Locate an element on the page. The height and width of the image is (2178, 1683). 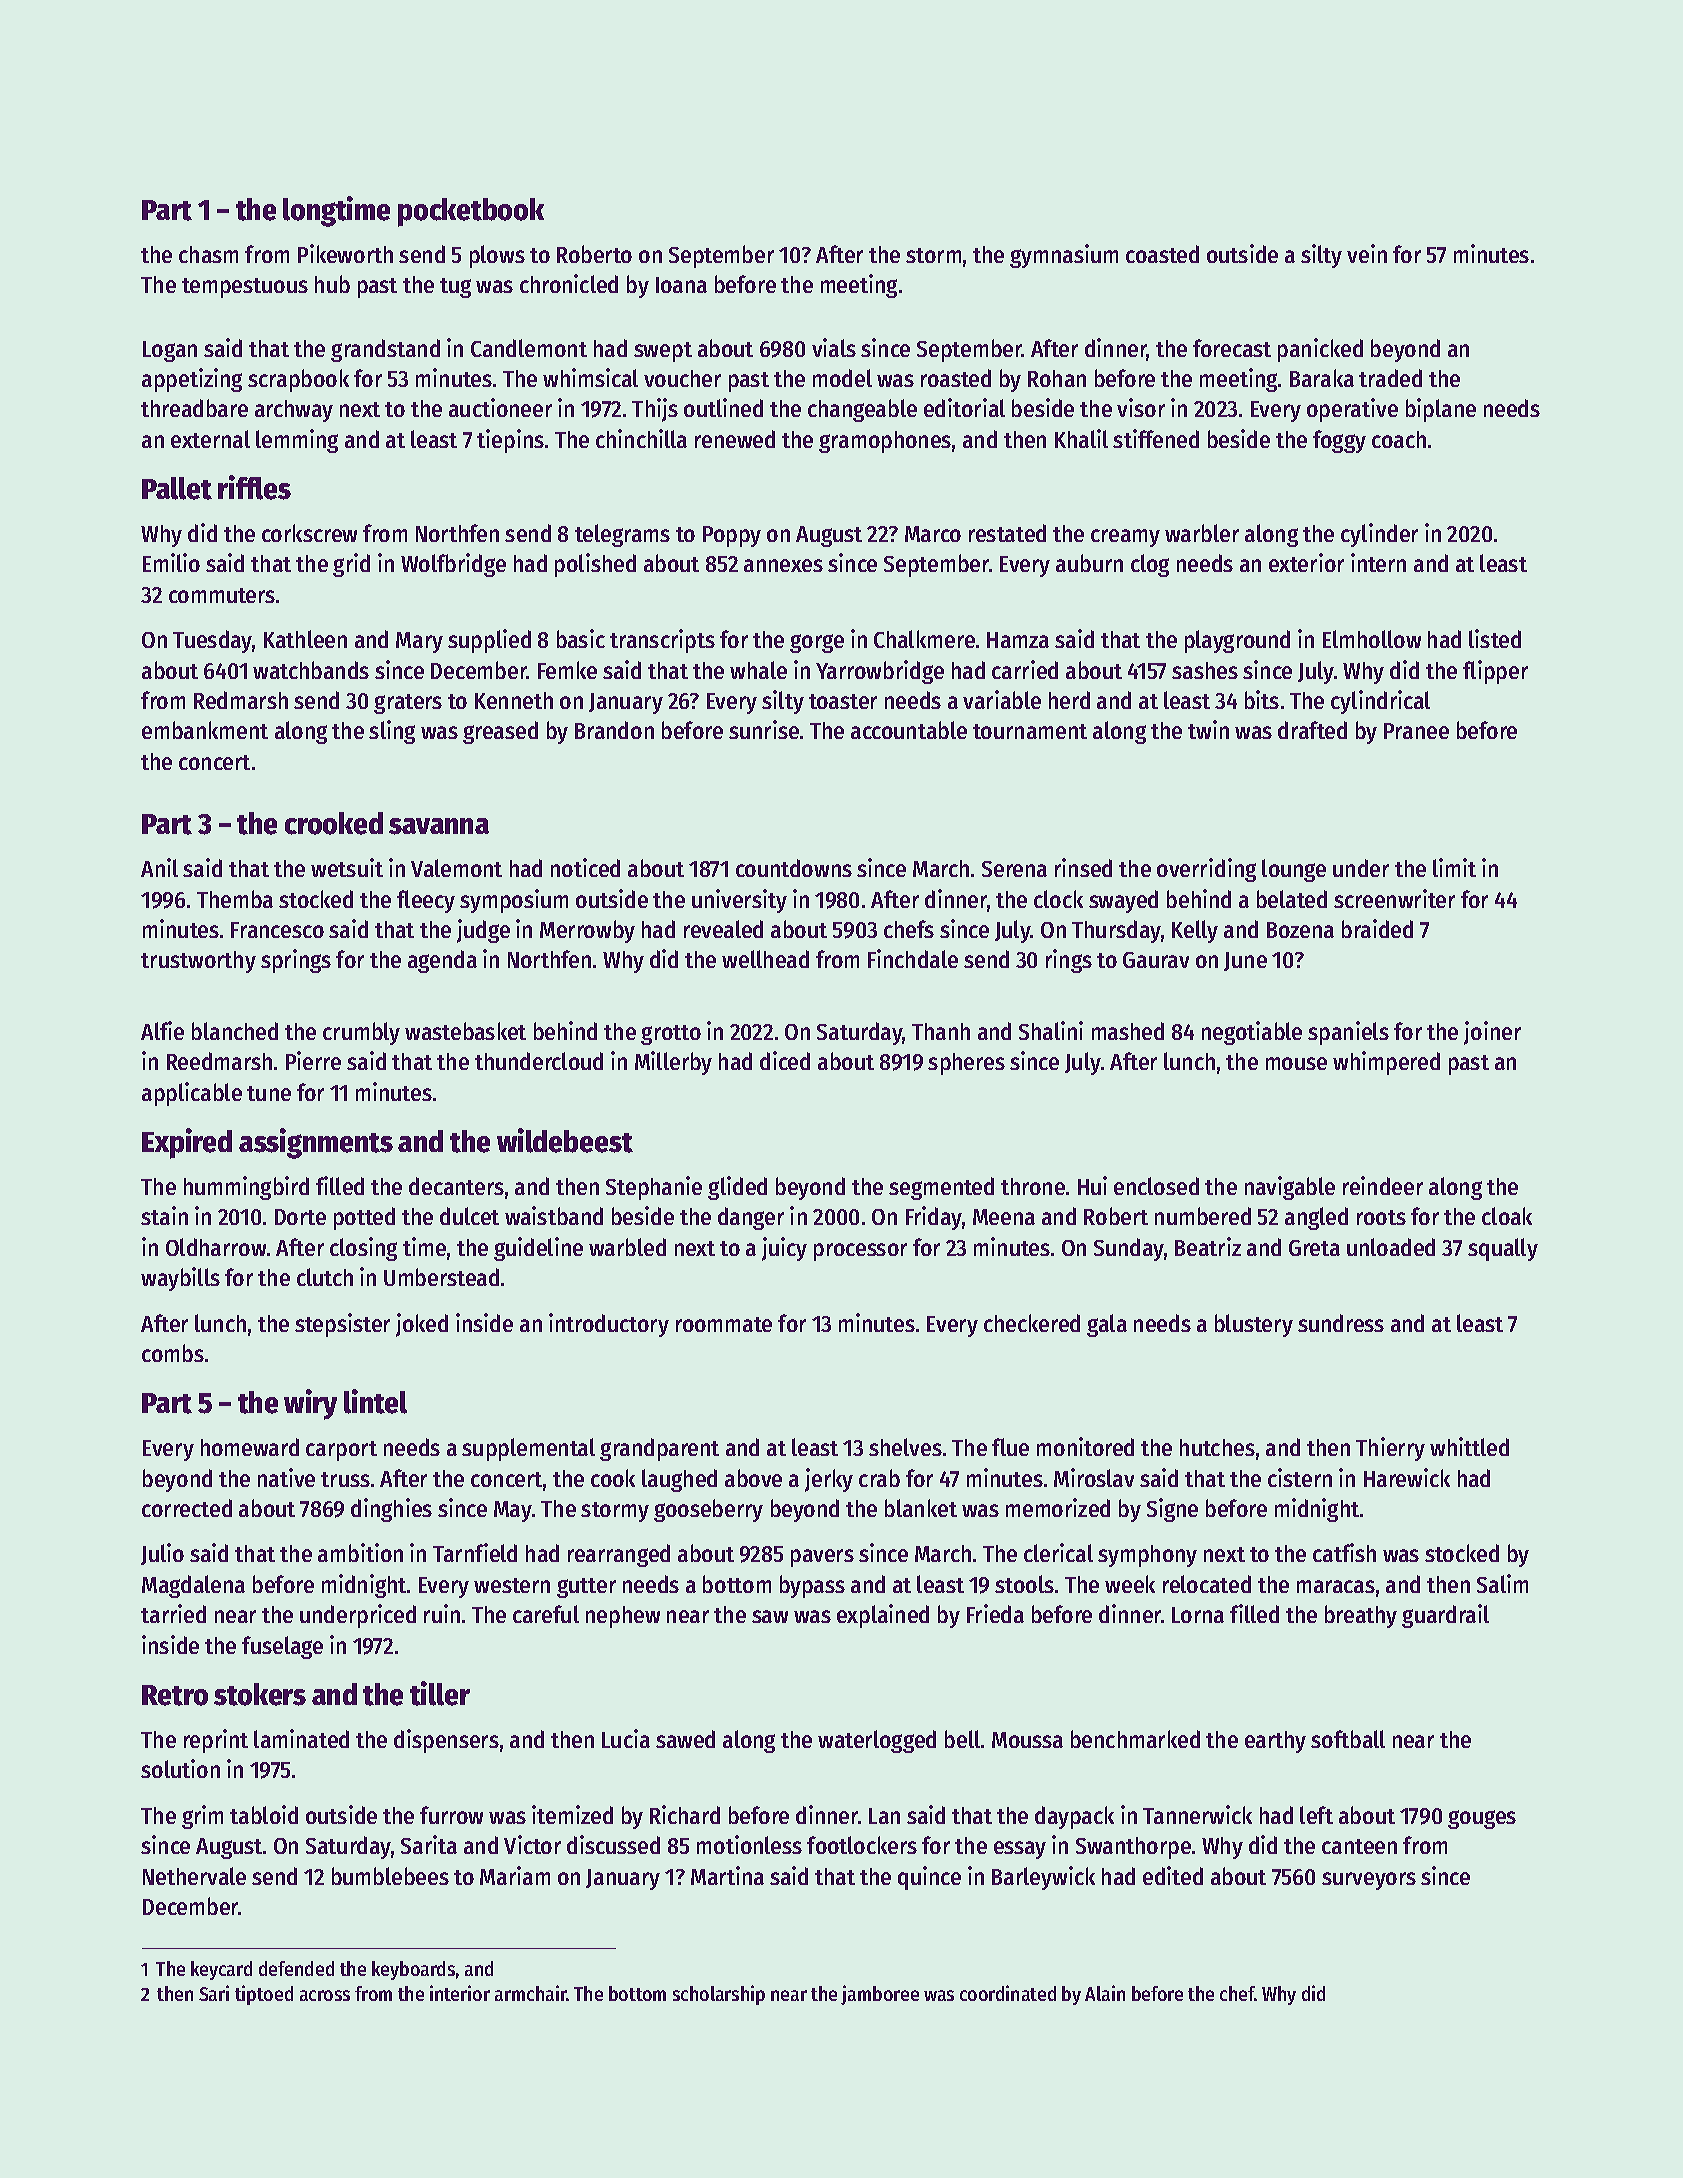
squally is located at coordinates (1503, 1249).
